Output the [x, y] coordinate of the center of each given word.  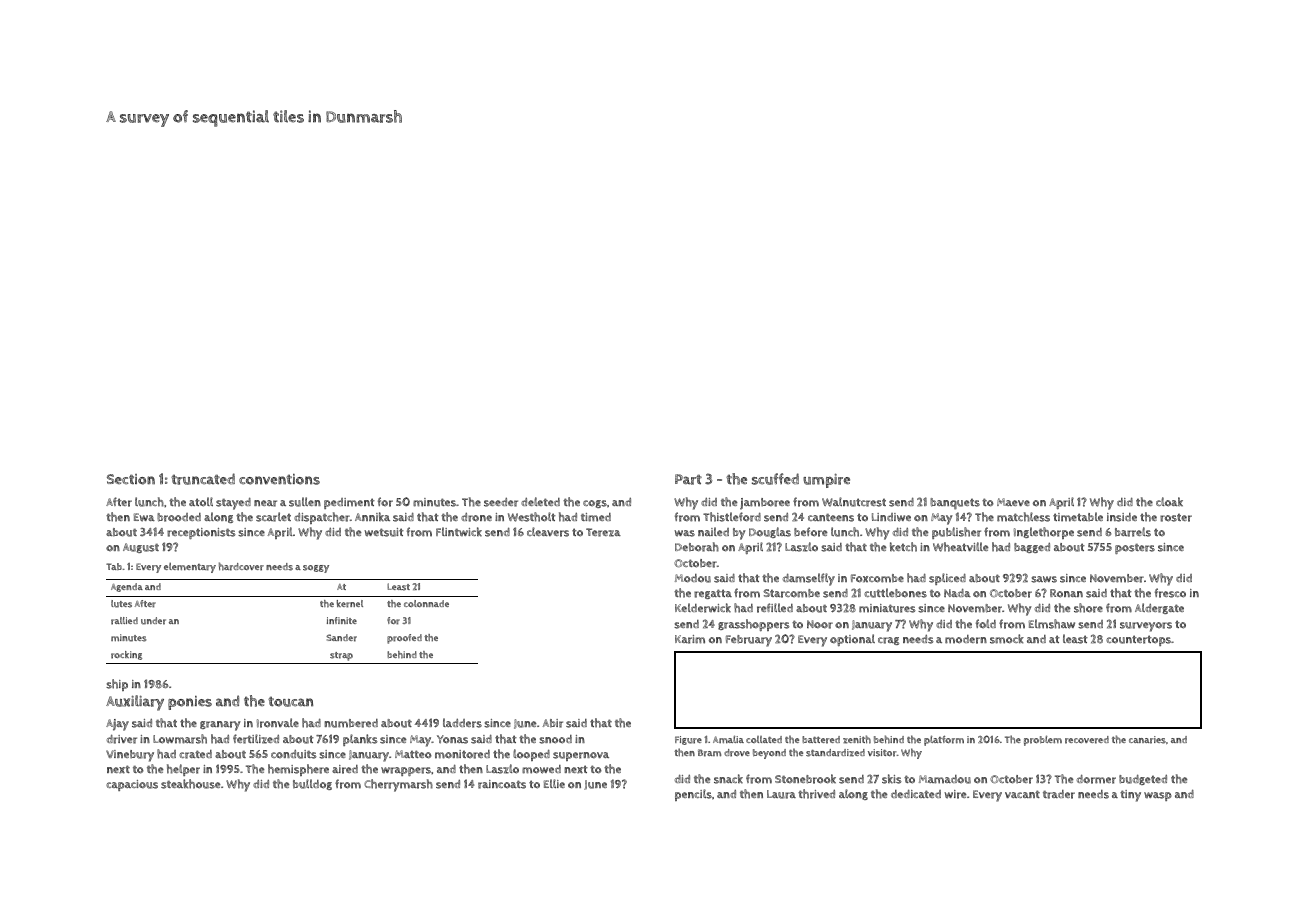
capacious [132, 785]
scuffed [775, 479]
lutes [121, 604]
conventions [279, 479]
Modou [693, 578]
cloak [1169, 502]
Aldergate [1159, 608]
